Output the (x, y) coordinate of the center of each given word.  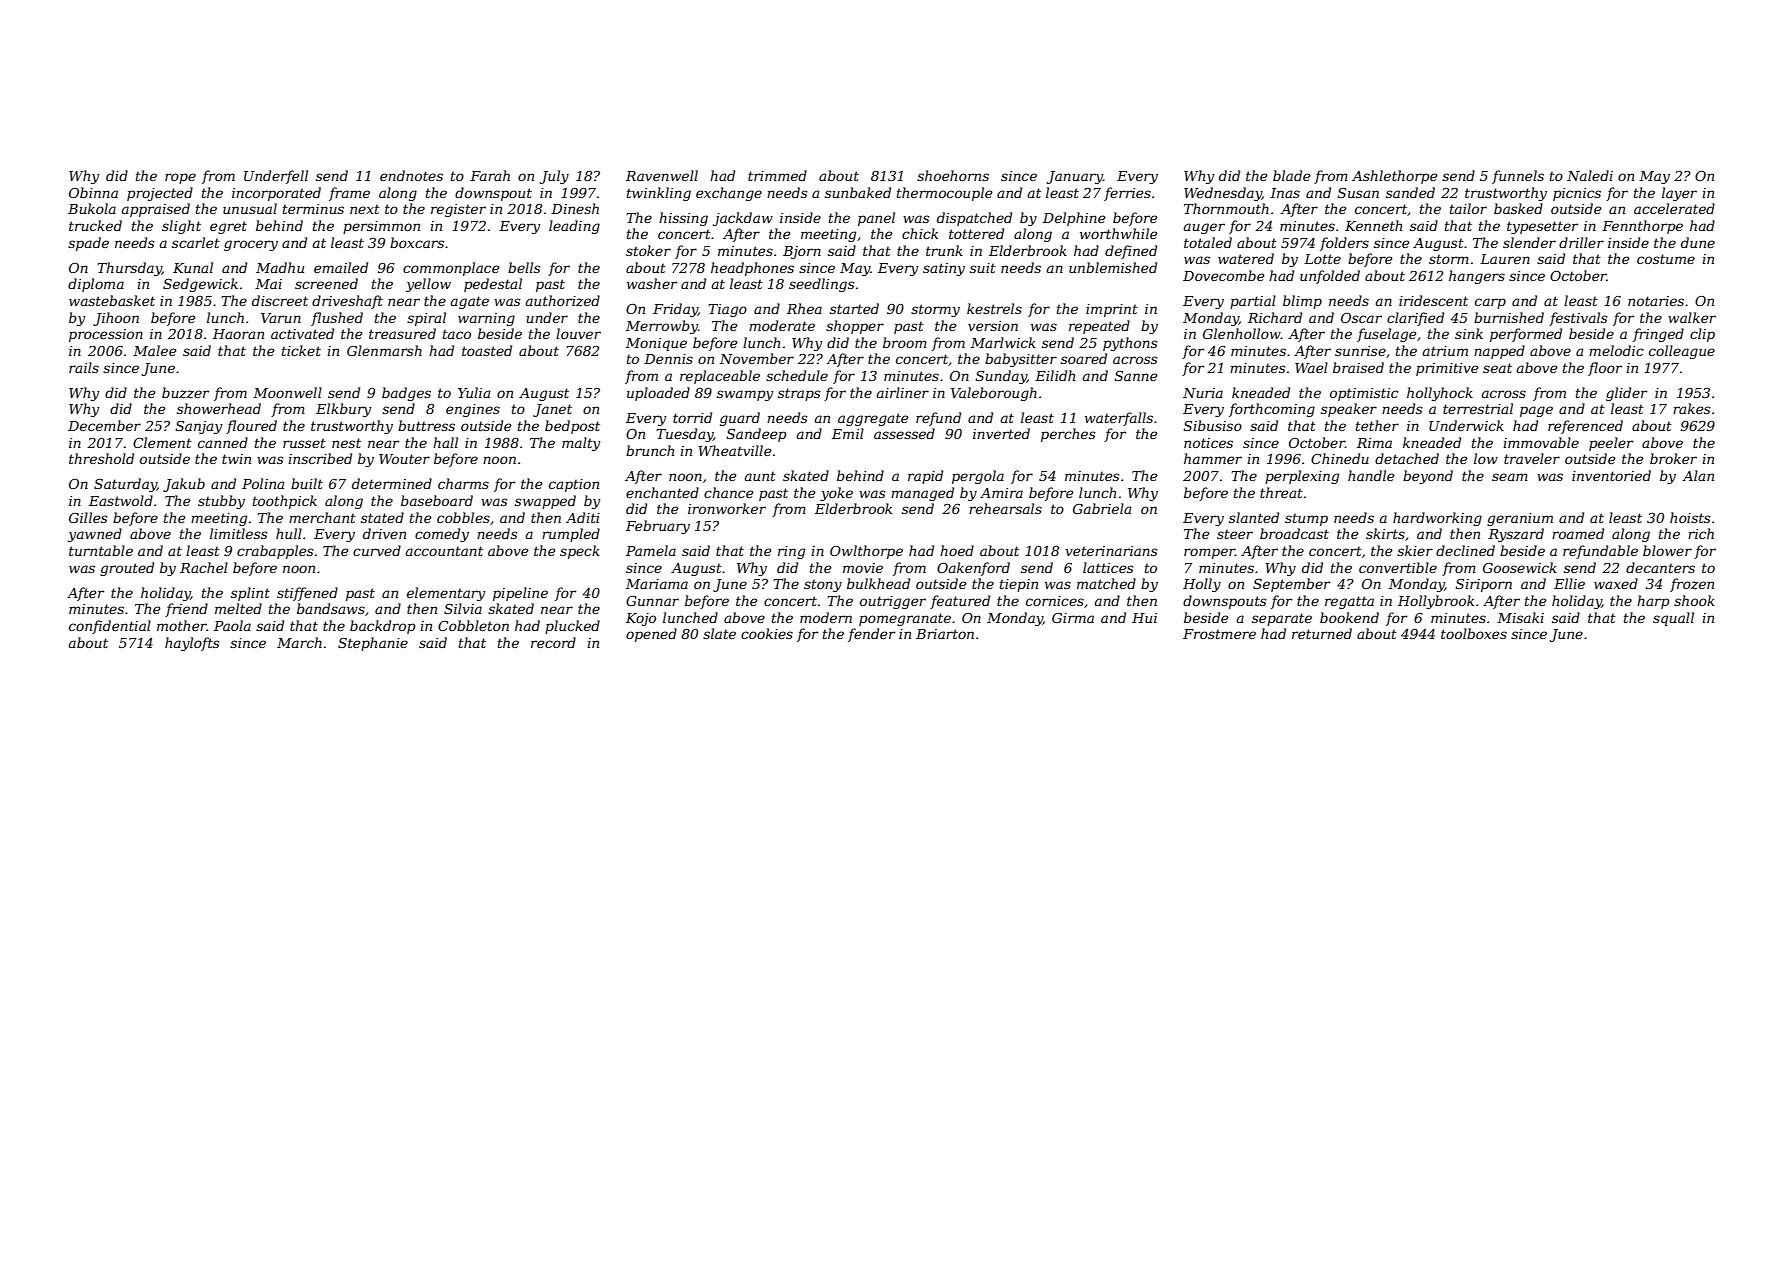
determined (392, 483)
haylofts (192, 644)
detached (1407, 458)
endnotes (411, 175)
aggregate (873, 419)
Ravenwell (662, 175)
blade (1292, 175)
